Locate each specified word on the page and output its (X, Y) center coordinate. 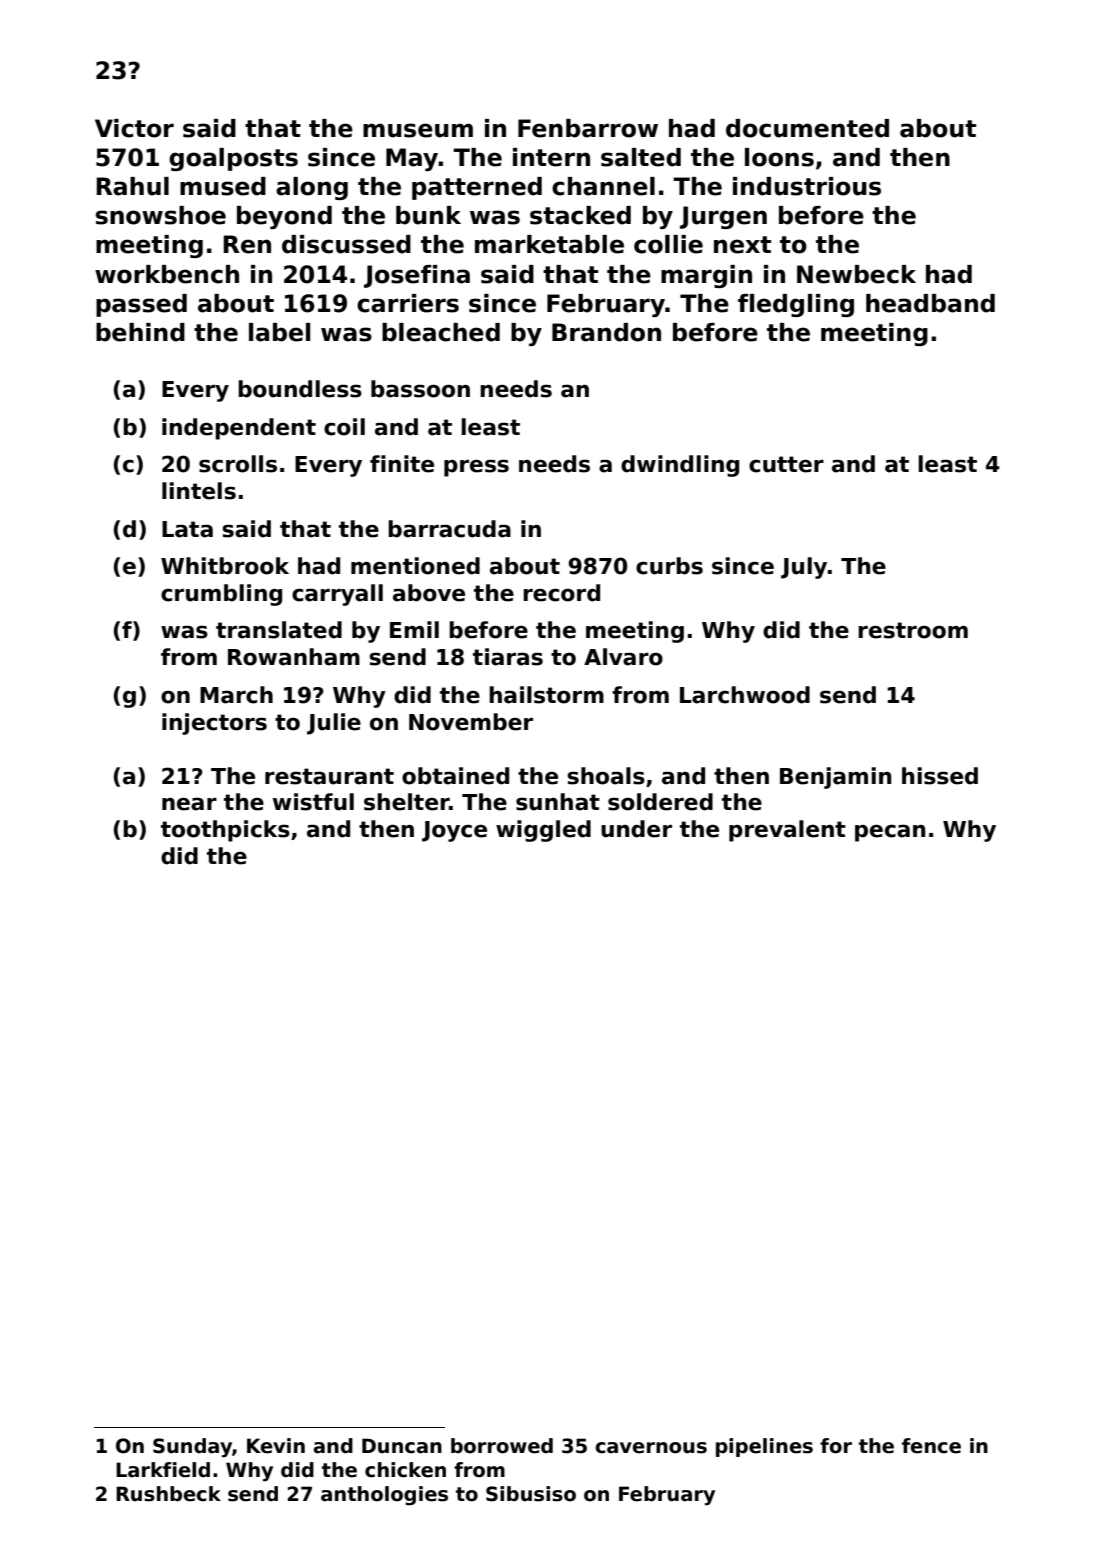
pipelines (764, 1447)
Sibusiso (531, 1494)
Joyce (454, 831)
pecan (890, 833)
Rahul (132, 186)
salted (641, 157)
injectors (214, 724)
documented (807, 128)
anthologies (384, 1496)
